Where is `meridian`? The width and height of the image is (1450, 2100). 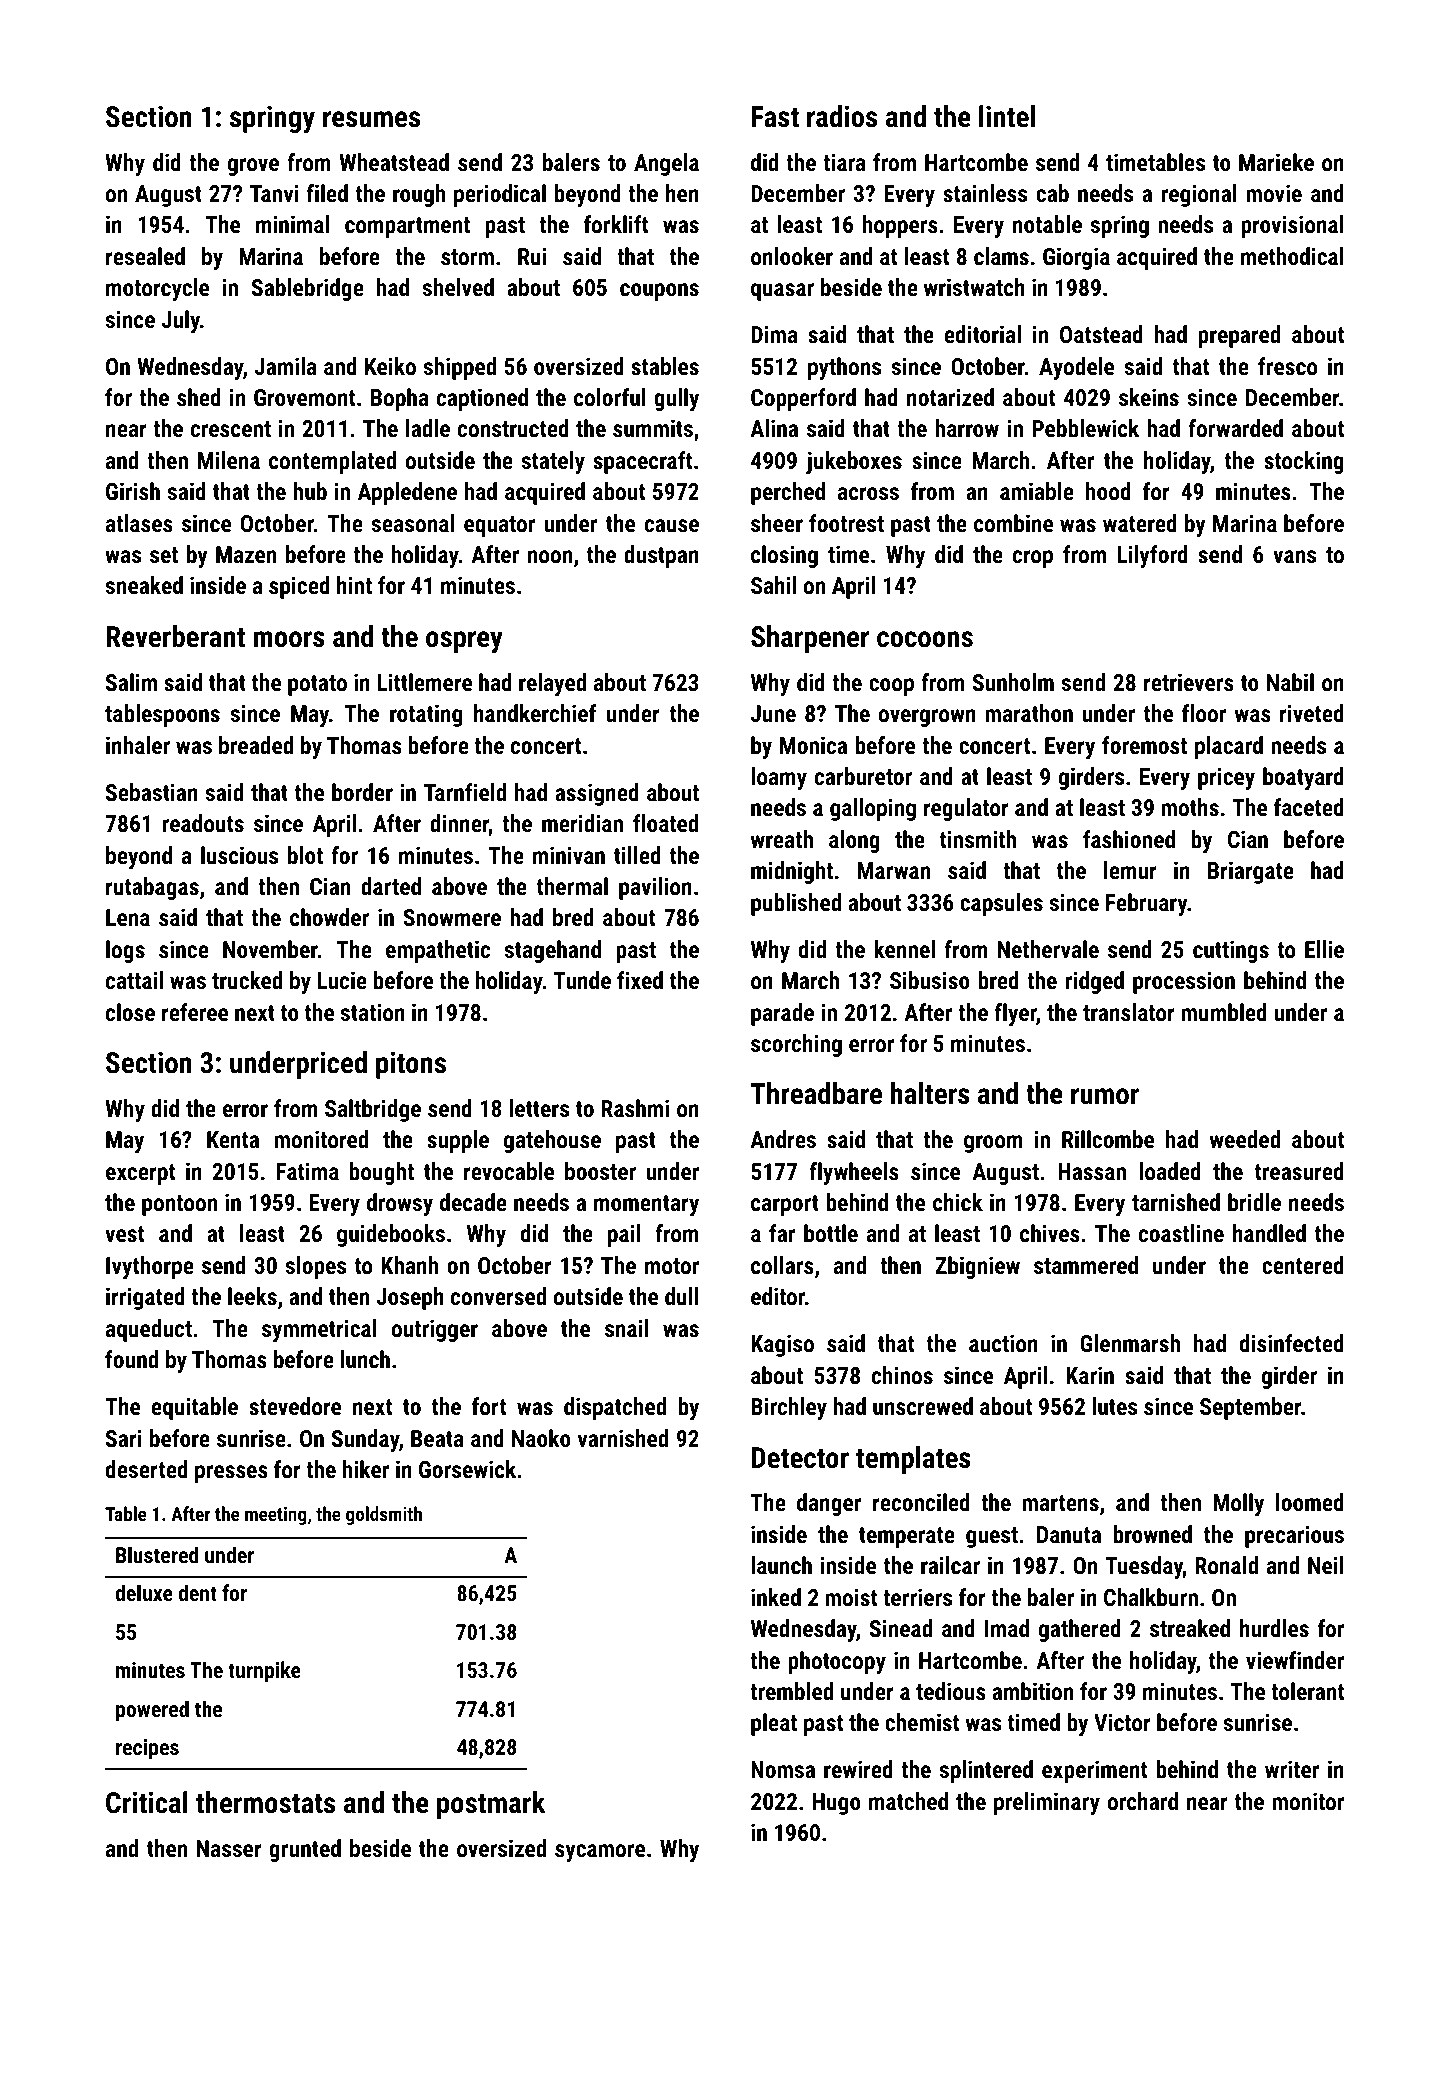 meridian is located at coordinates (582, 823).
